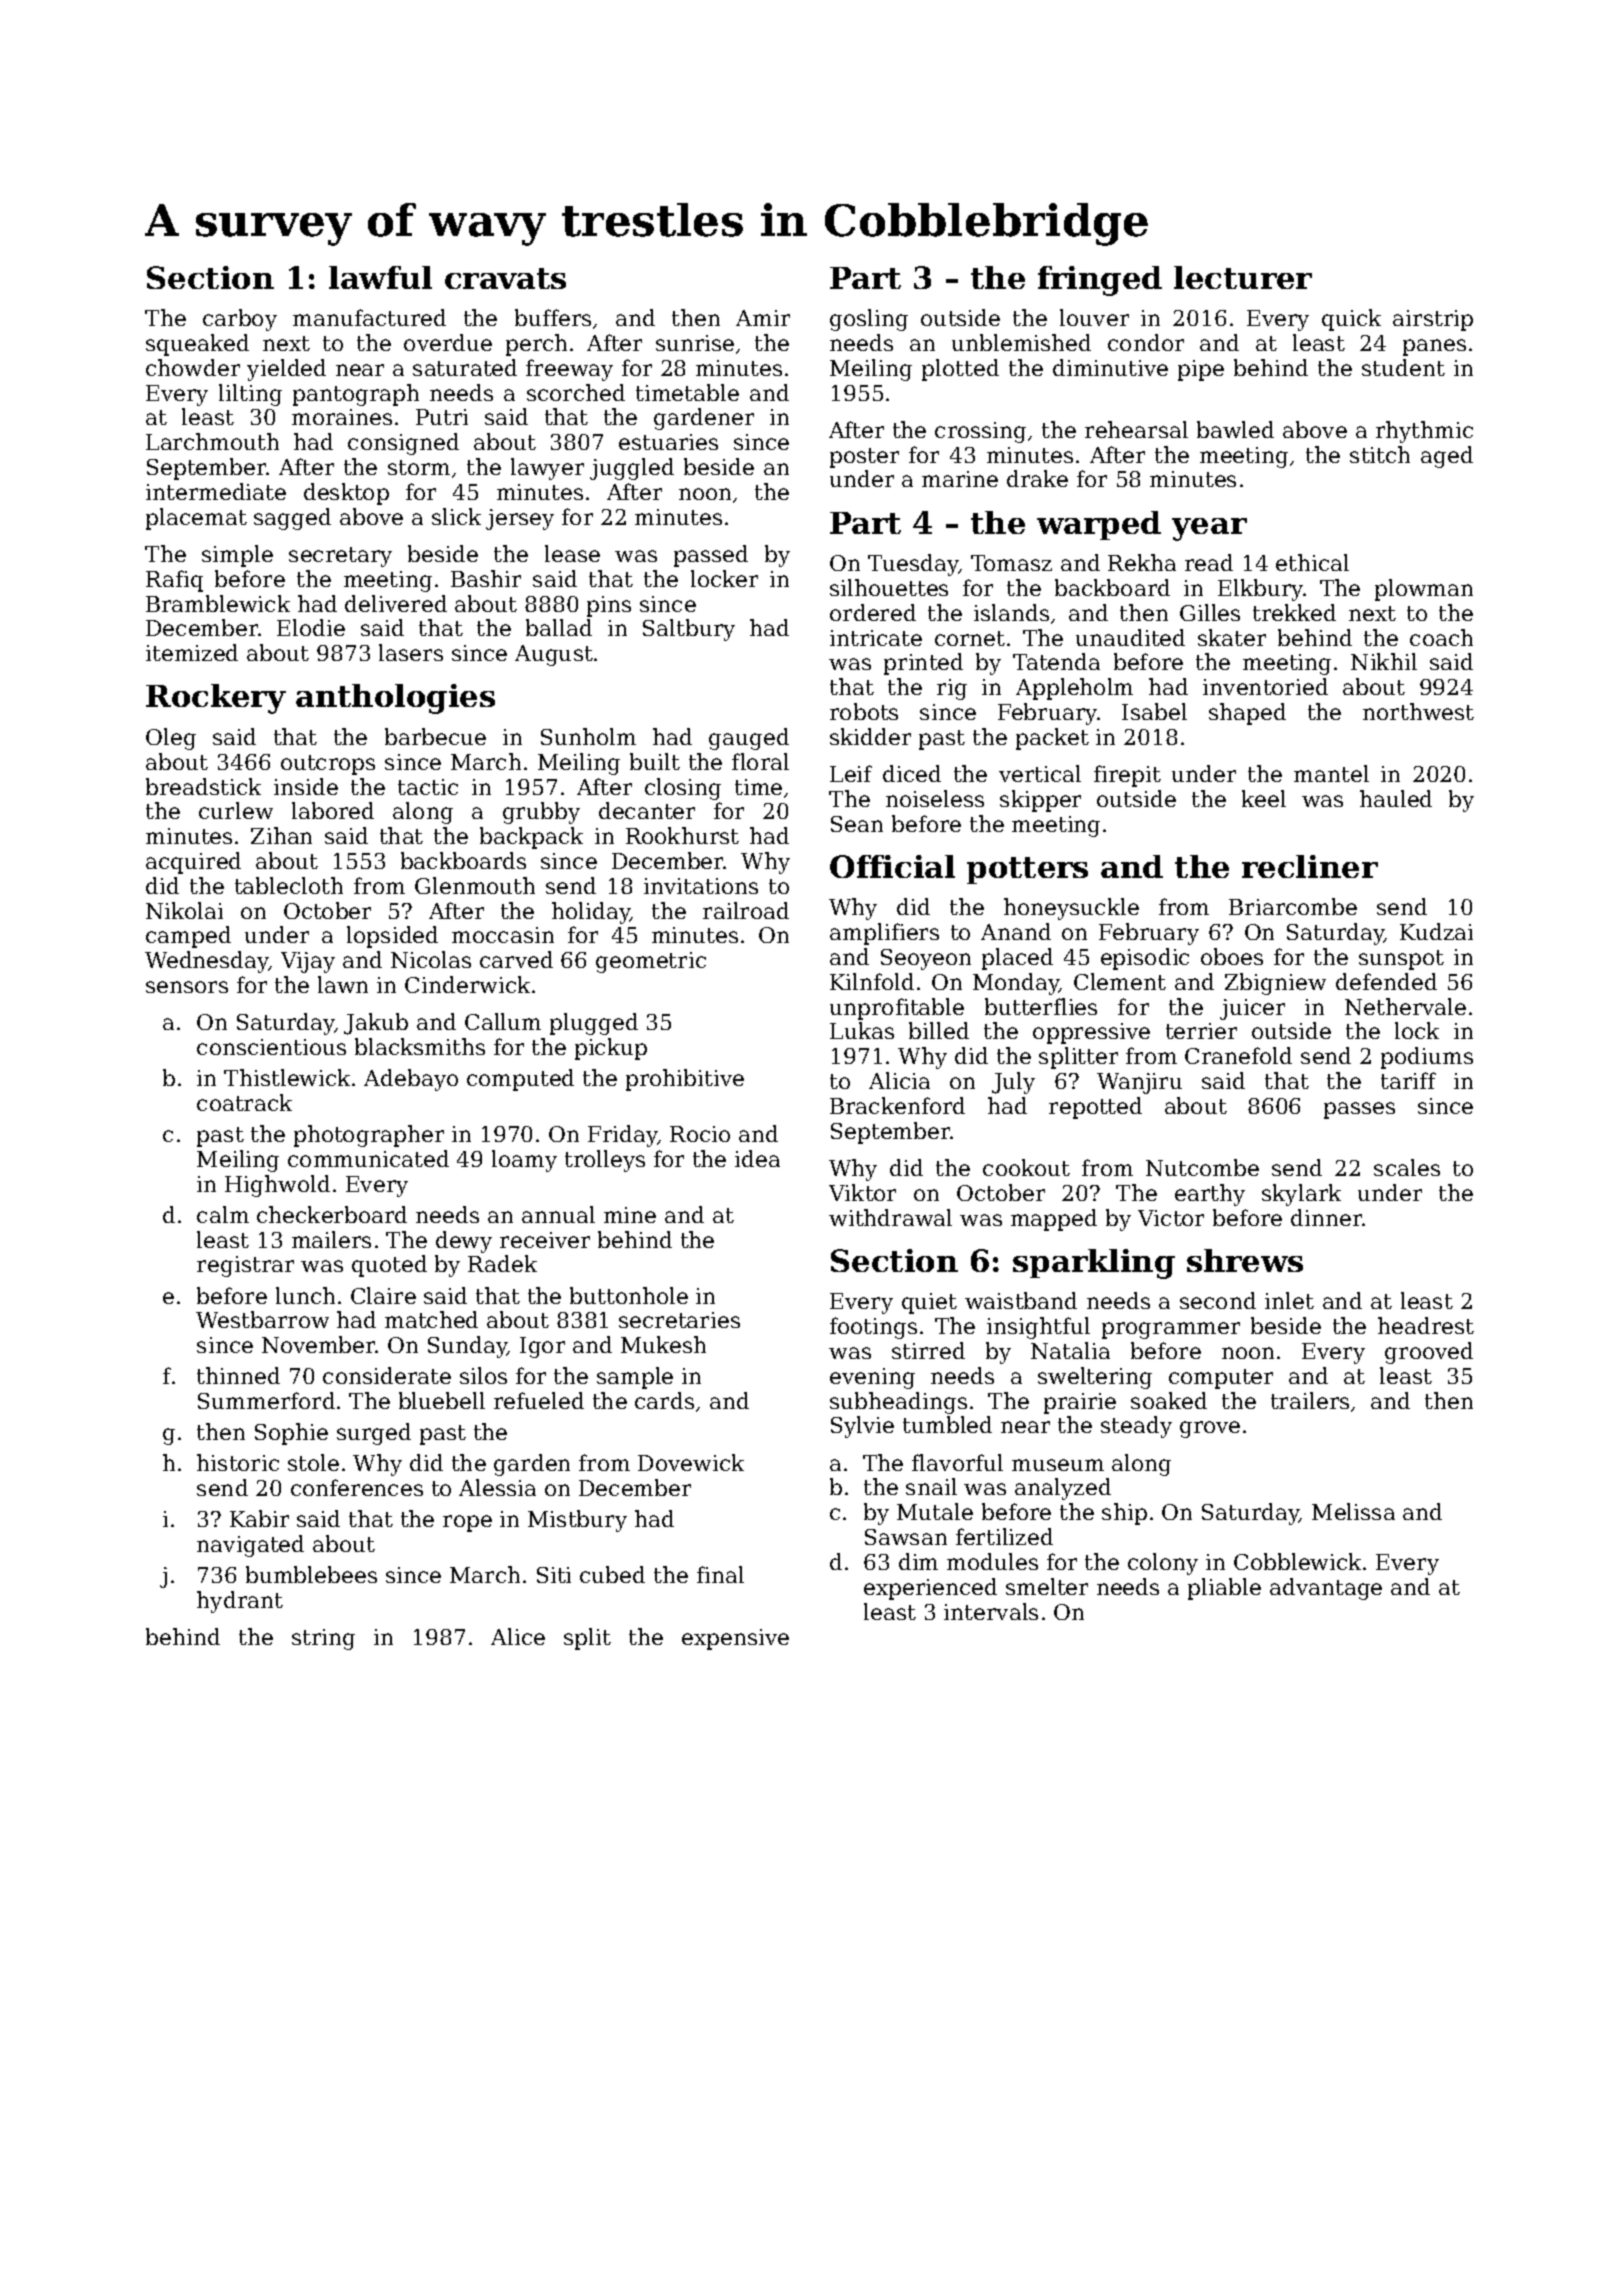  What do you see at coordinates (442, 417) in the image?
I see `Putri` at bounding box center [442, 417].
